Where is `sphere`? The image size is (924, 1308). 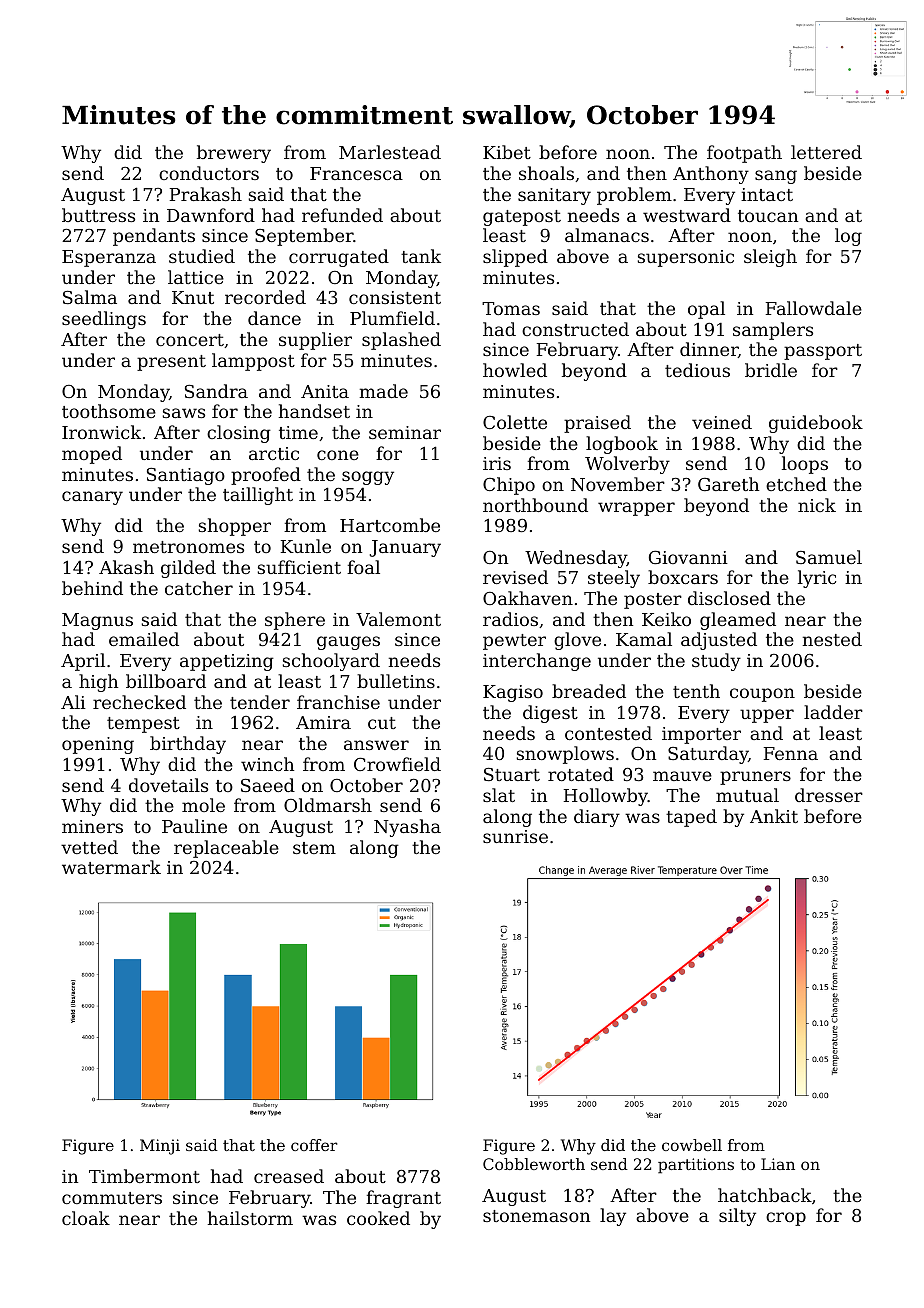
sphere is located at coordinates (295, 621).
